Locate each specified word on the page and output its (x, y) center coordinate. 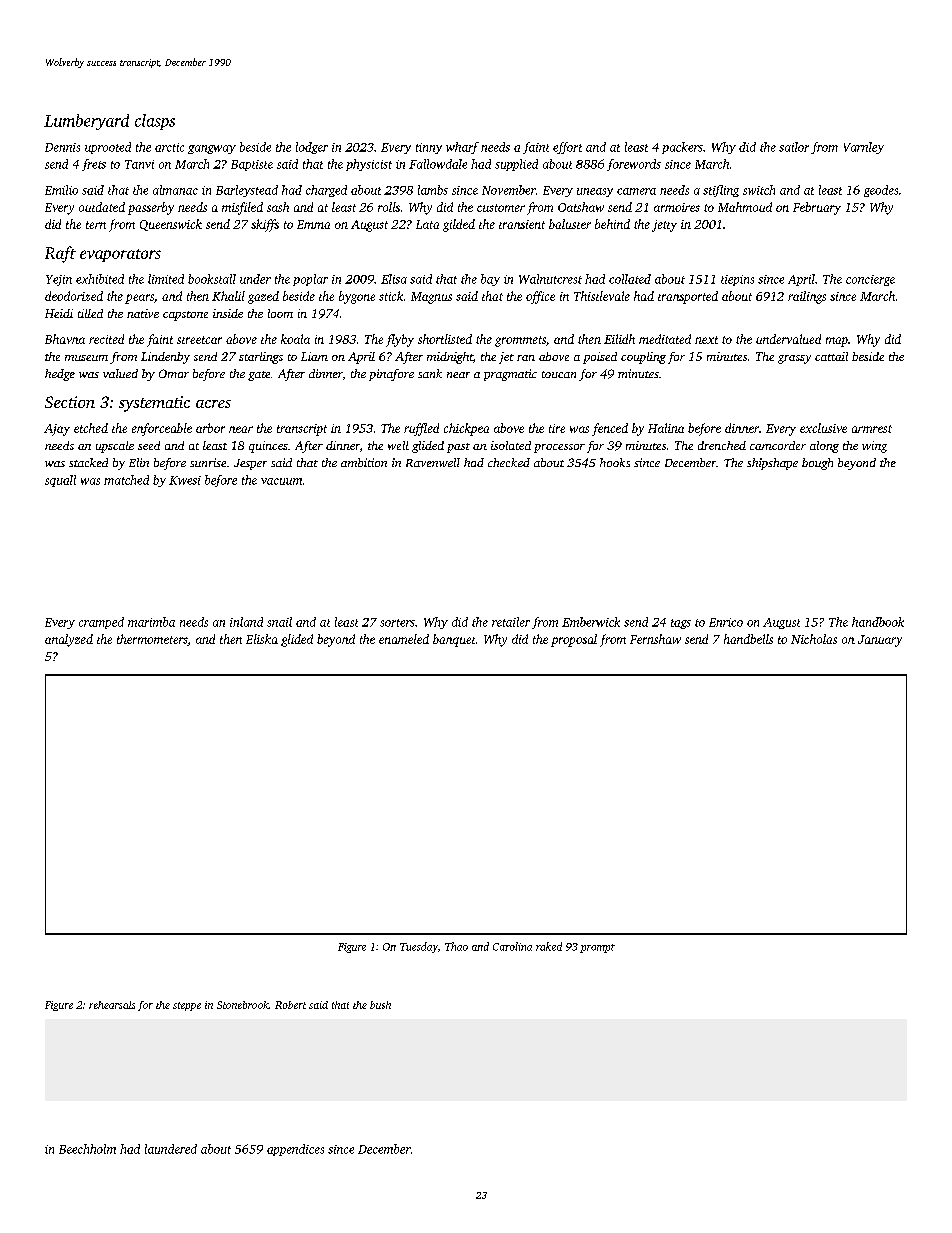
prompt (597, 948)
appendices (295, 1150)
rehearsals (112, 1005)
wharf (462, 148)
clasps (155, 122)
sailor (794, 147)
